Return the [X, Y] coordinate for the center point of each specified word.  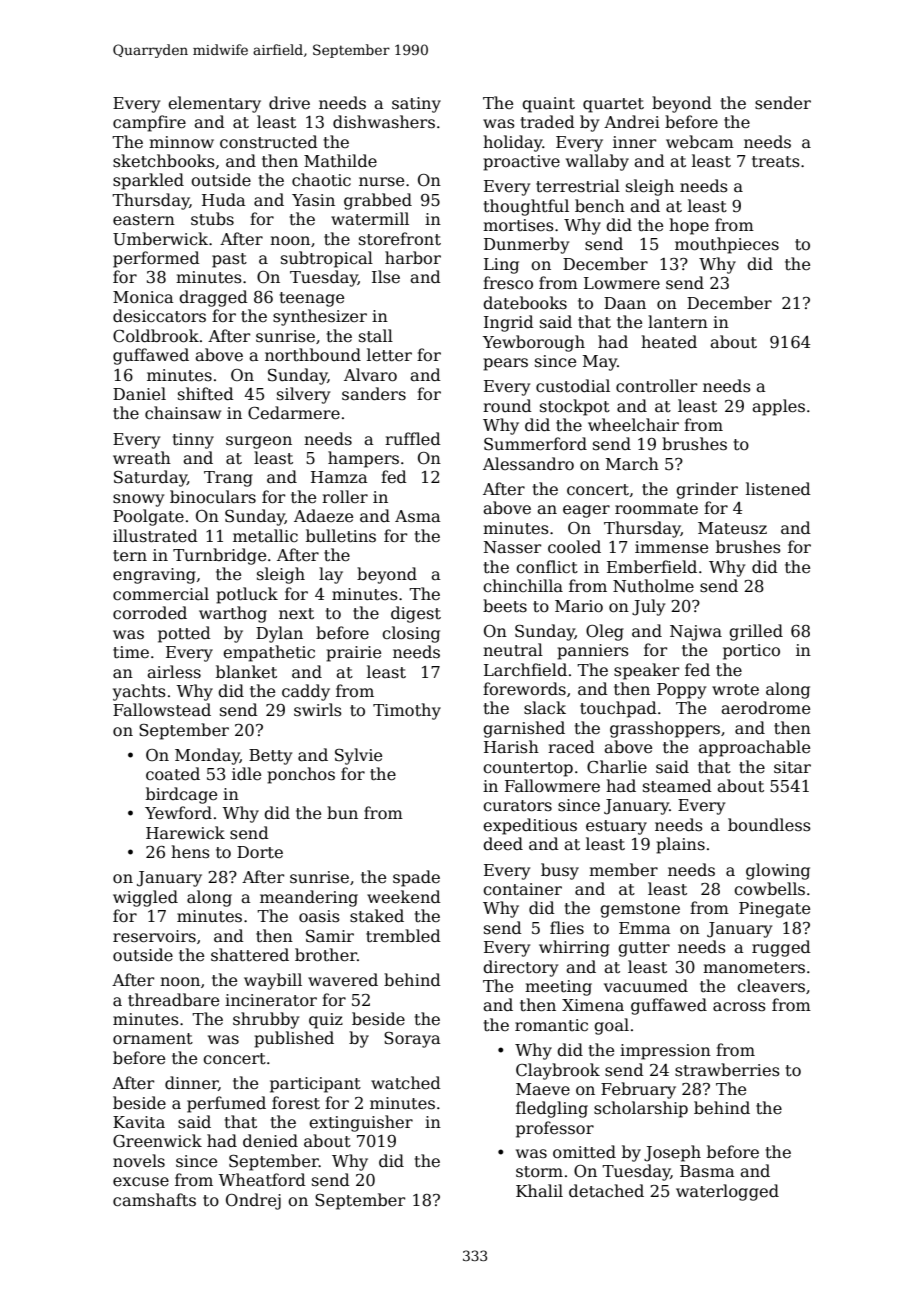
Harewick [185, 833]
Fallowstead [162, 710]
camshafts [154, 1200]
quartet [613, 105]
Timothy [407, 711]
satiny [416, 105]
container [522, 889]
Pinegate [774, 910]
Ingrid [509, 323]
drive [289, 102]
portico [751, 652]
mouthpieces [727, 245]
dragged [213, 298]
